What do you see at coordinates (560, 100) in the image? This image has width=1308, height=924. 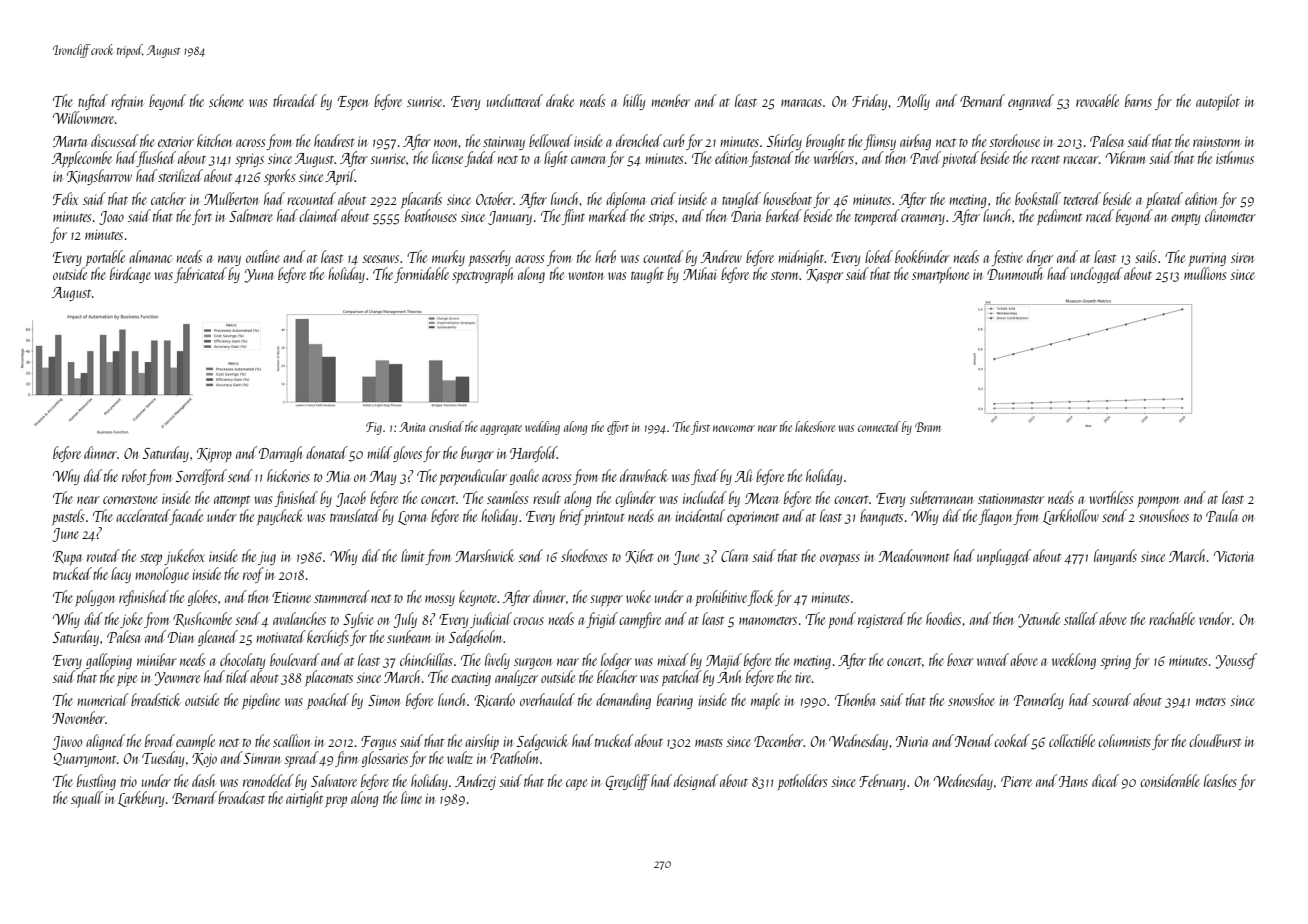 I see `drake` at bounding box center [560, 100].
